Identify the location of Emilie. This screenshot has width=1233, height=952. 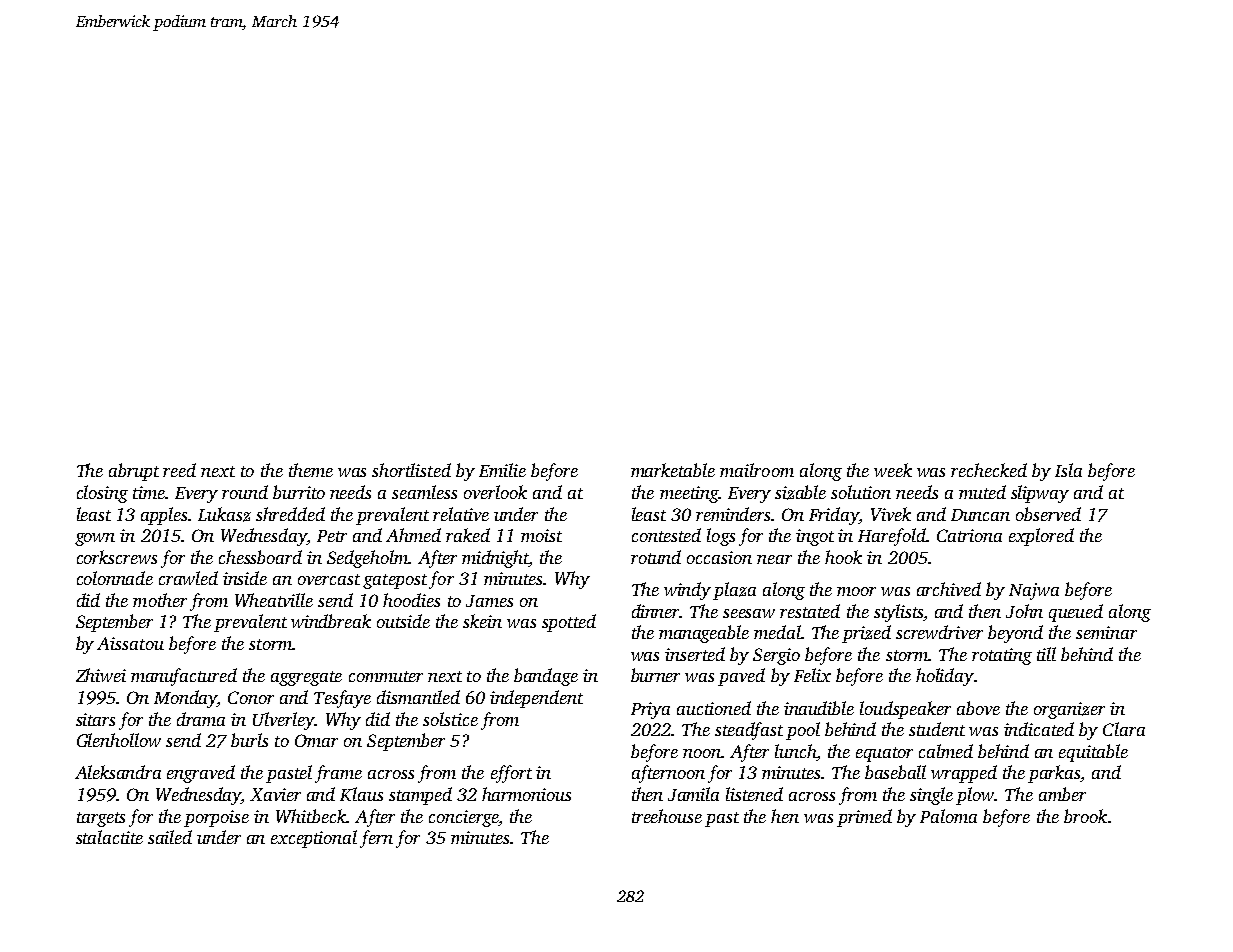
(502, 470).
